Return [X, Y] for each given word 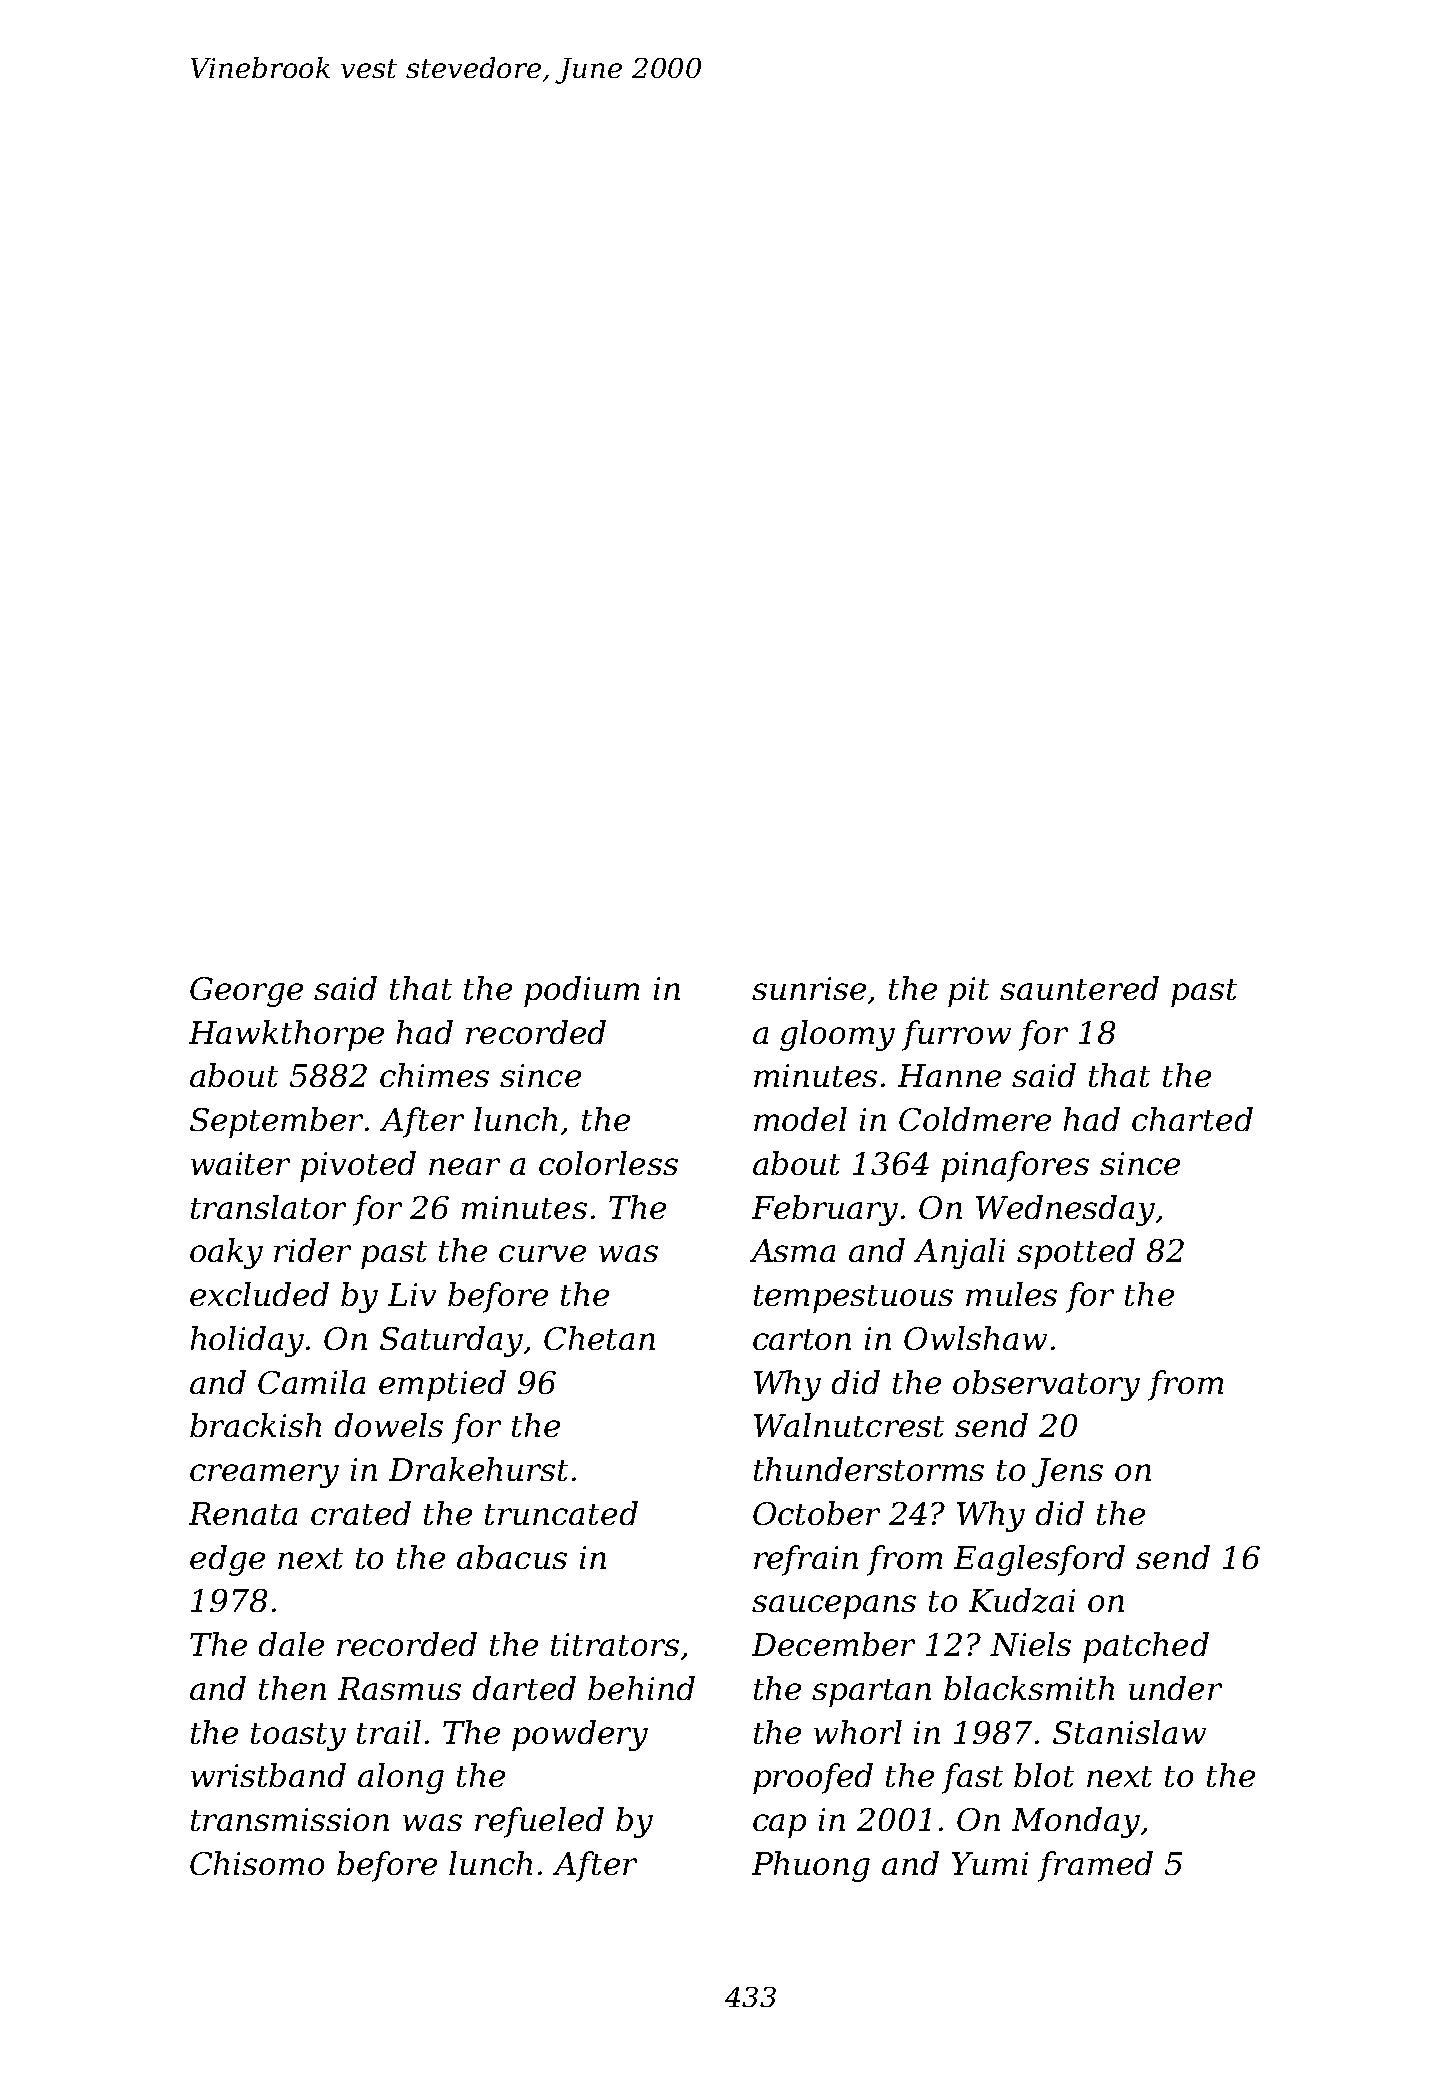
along [401, 1778]
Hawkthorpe [286, 1035]
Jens [1067, 1473]
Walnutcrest [849, 1425]
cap [779, 1826]
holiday [247, 1341]
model [800, 1119]
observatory [1046, 1385]
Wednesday [1065, 1210]
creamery [264, 1476]
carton [802, 1339]
